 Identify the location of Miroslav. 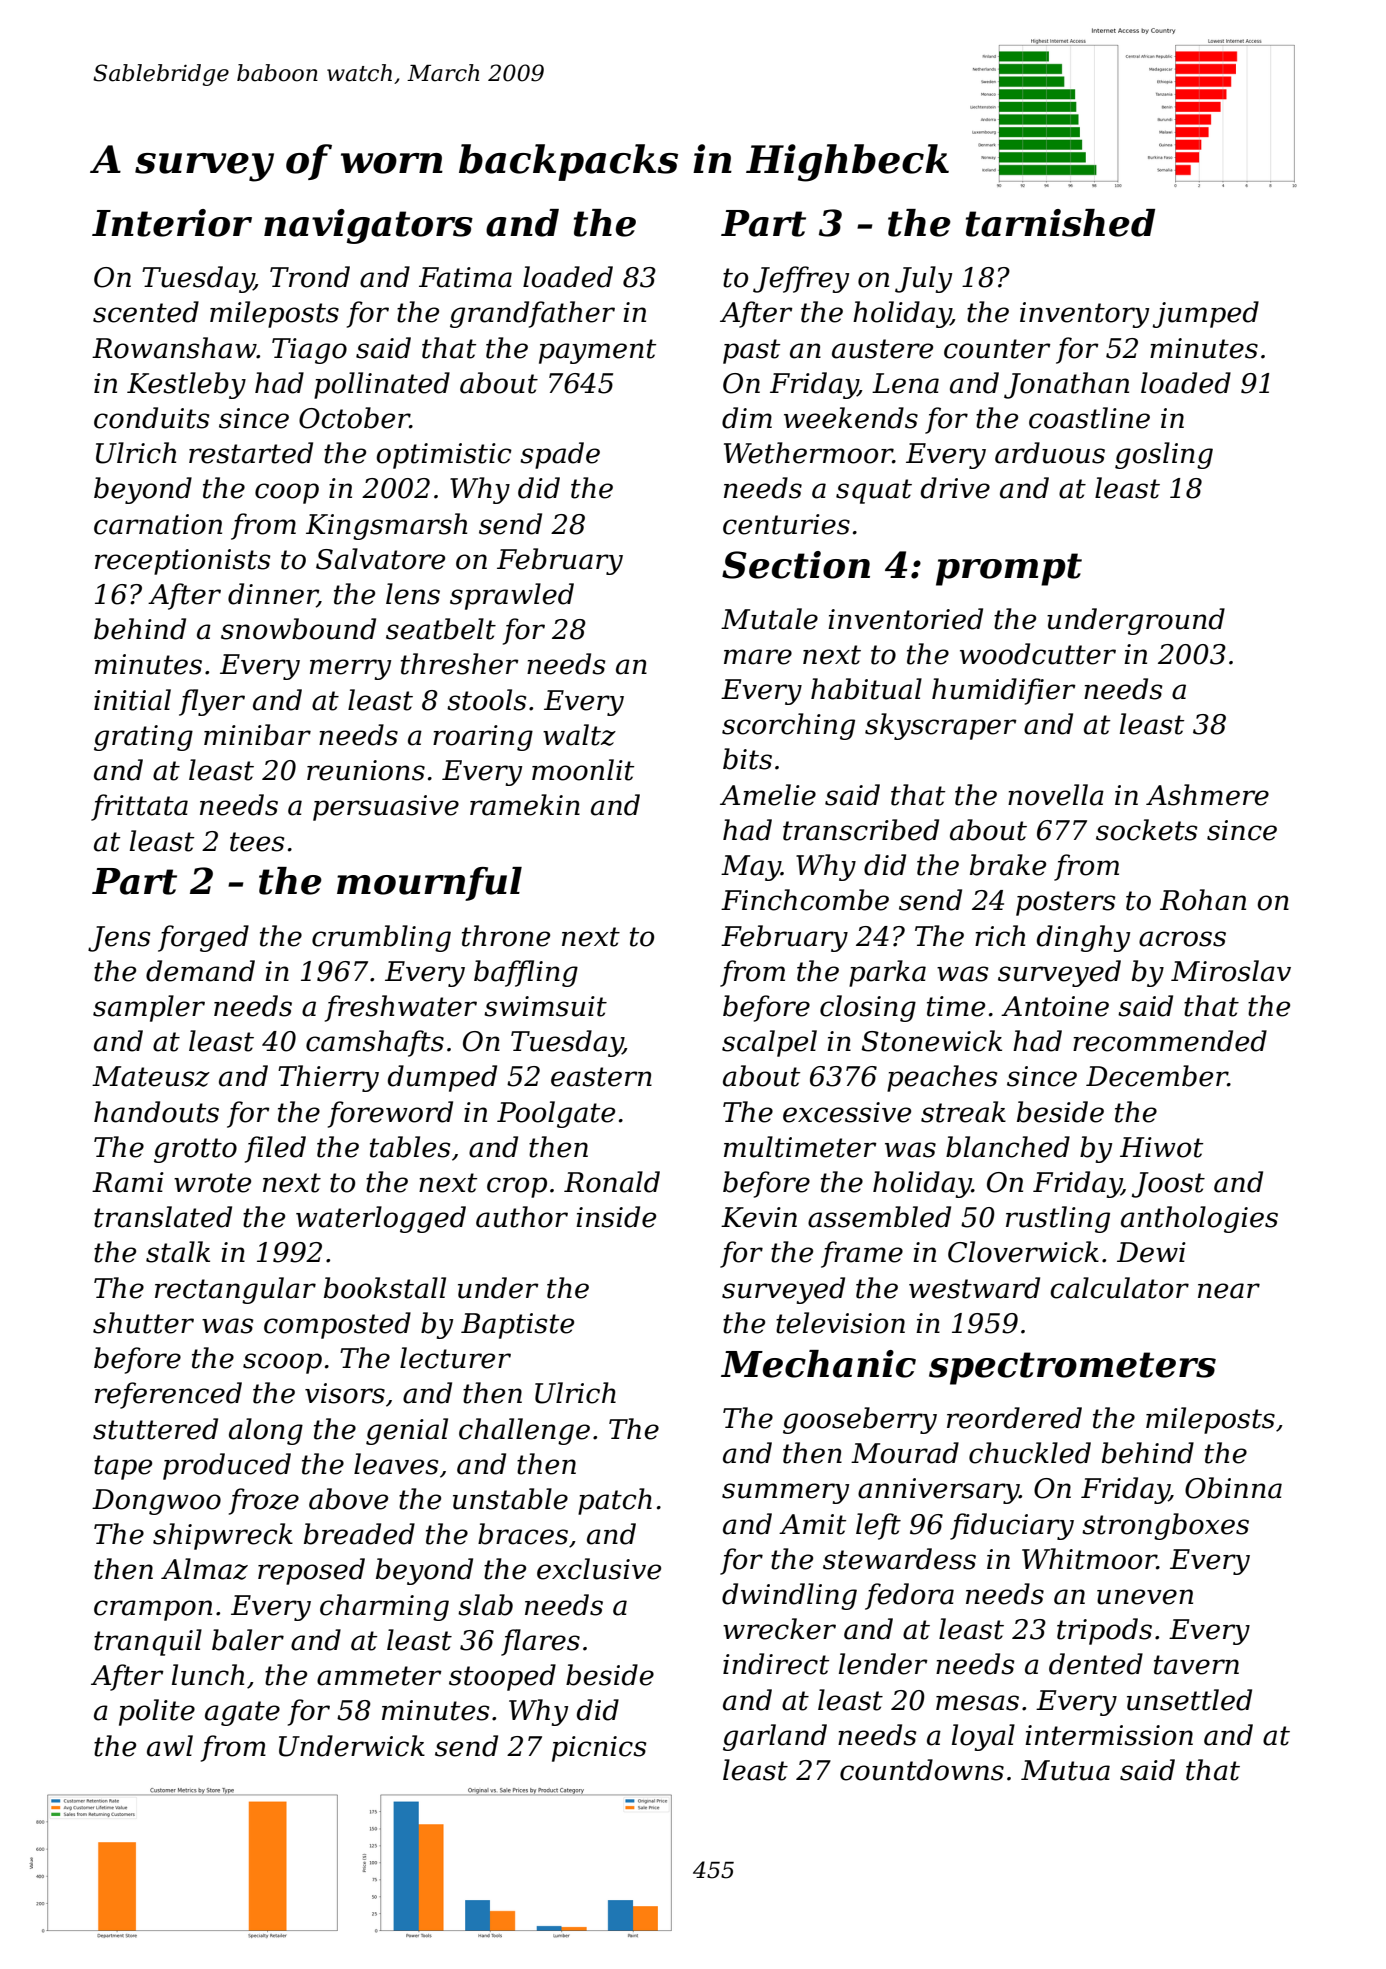
(1231, 971).
